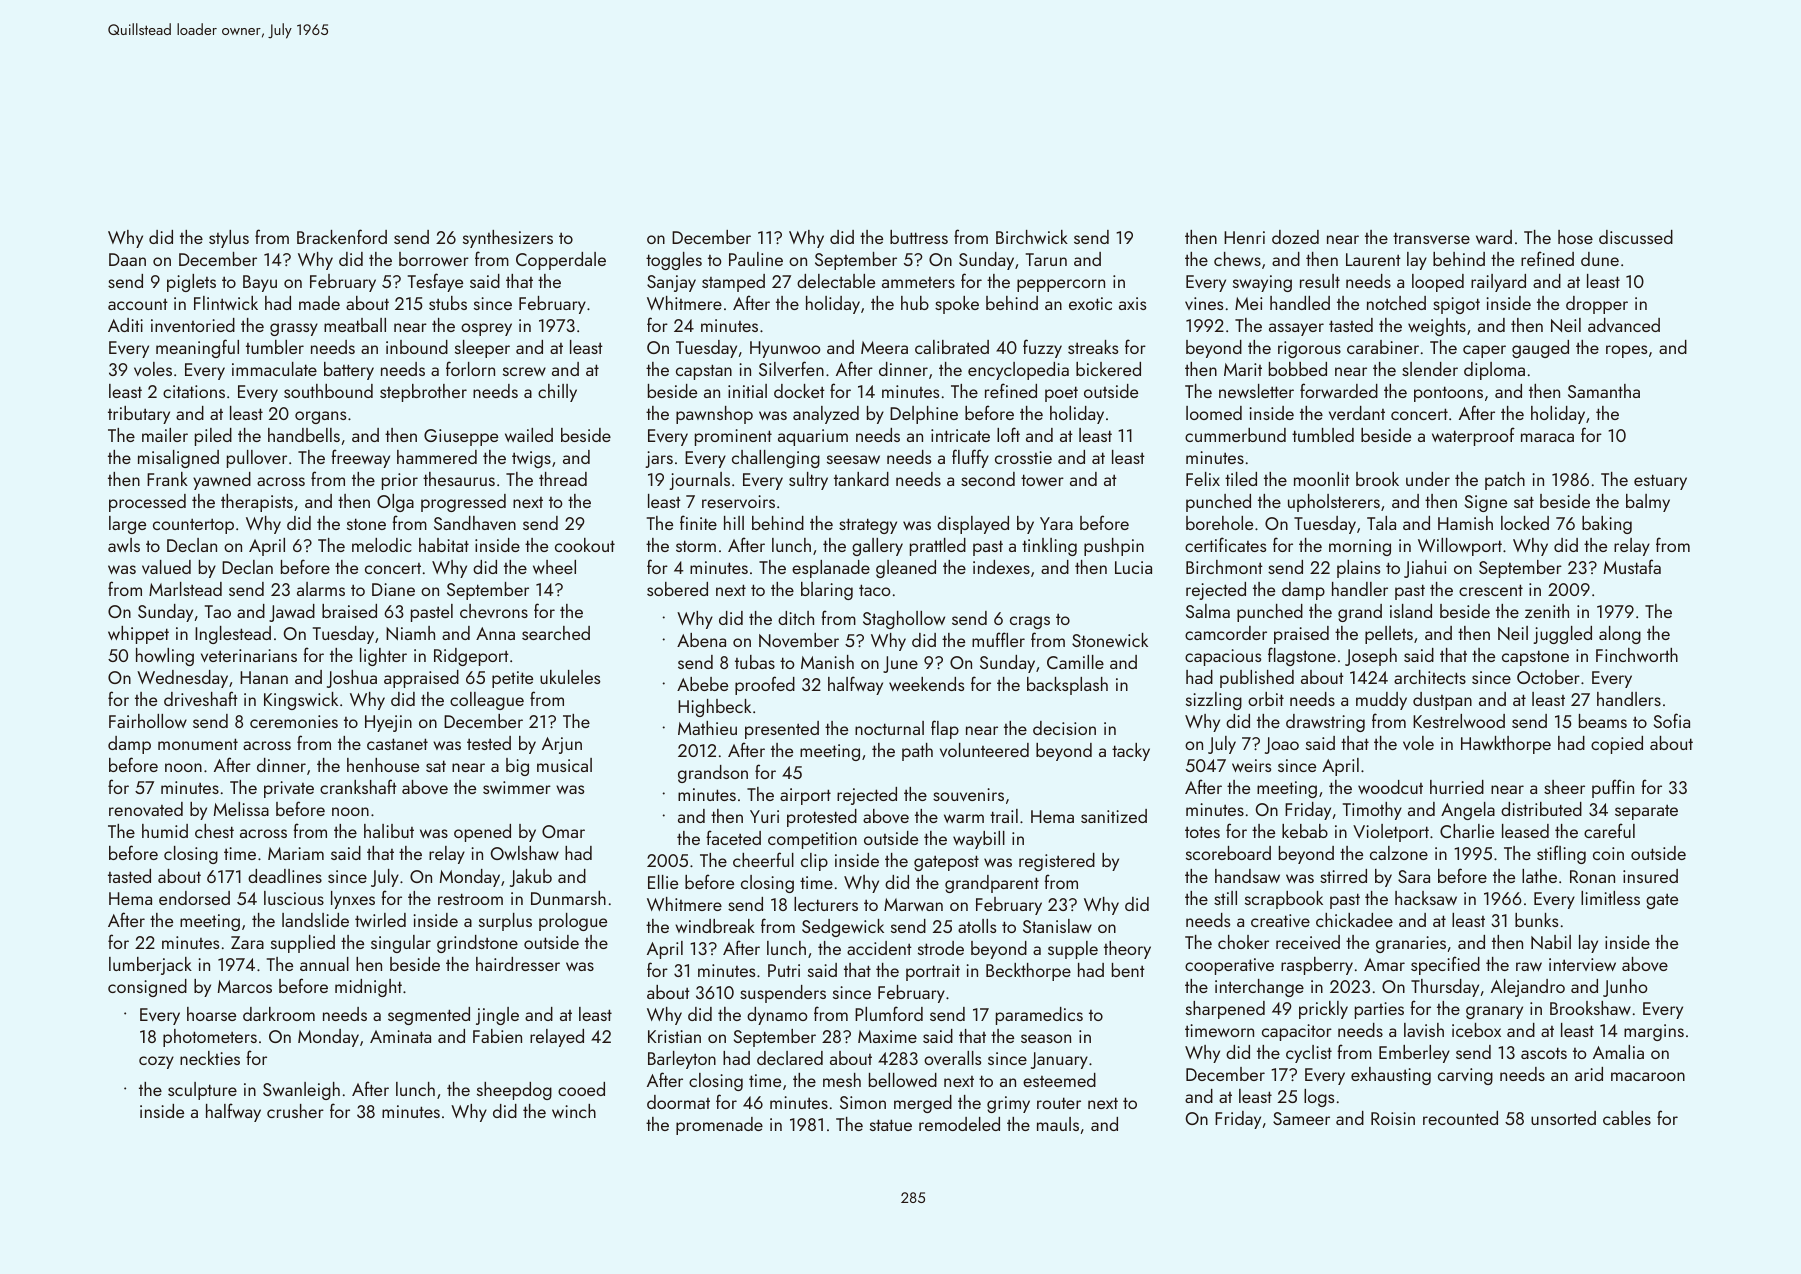 The image size is (1801, 1274). I want to click on maraca, so click(1547, 437).
